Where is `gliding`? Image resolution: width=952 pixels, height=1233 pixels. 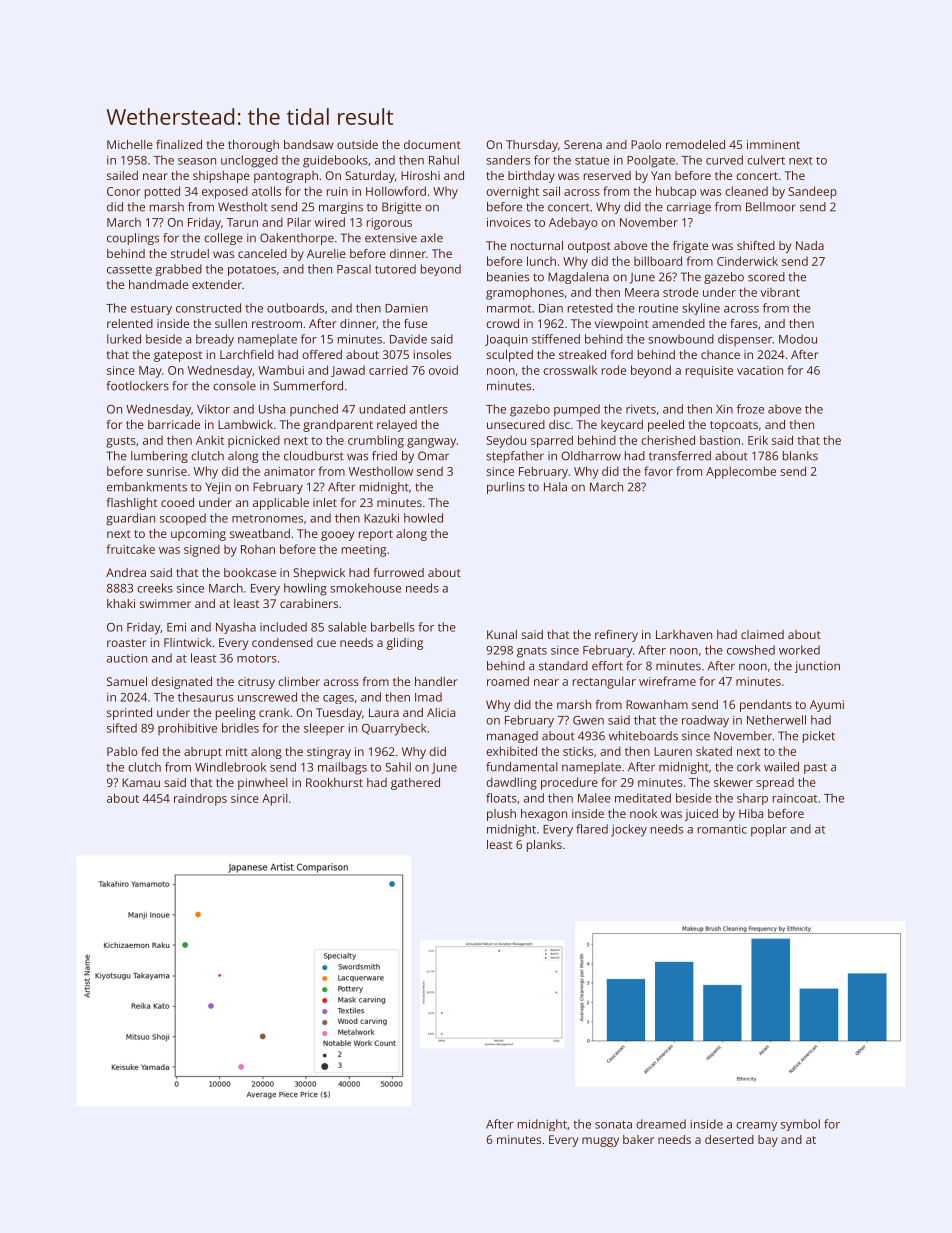 gliding is located at coordinates (405, 644).
